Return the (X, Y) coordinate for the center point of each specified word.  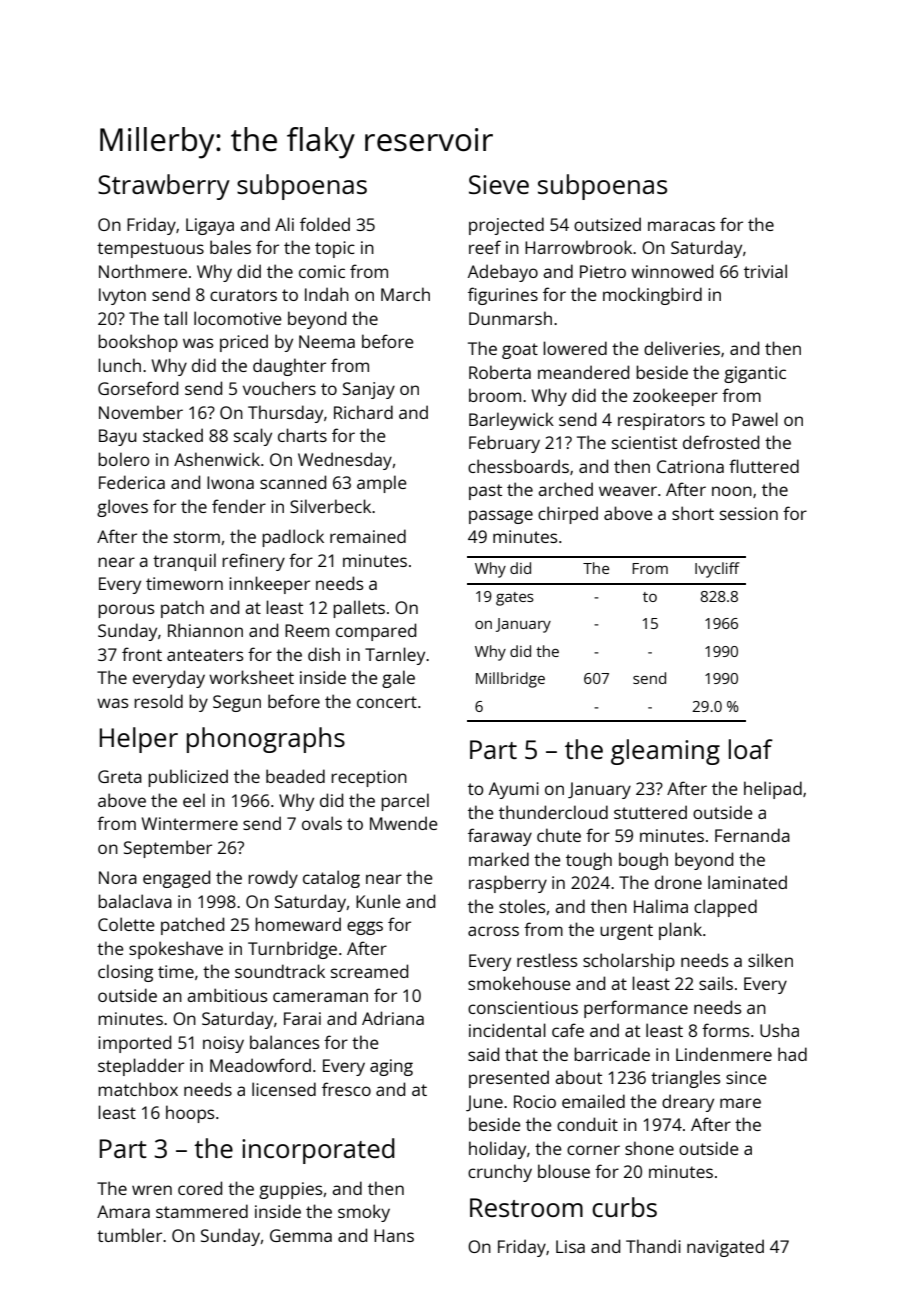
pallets (359, 609)
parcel (405, 802)
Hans (394, 1235)
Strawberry (164, 187)
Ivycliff (717, 570)
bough (643, 861)
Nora (118, 877)
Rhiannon (205, 630)
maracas (681, 226)
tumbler (129, 1235)
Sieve (499, 184)
